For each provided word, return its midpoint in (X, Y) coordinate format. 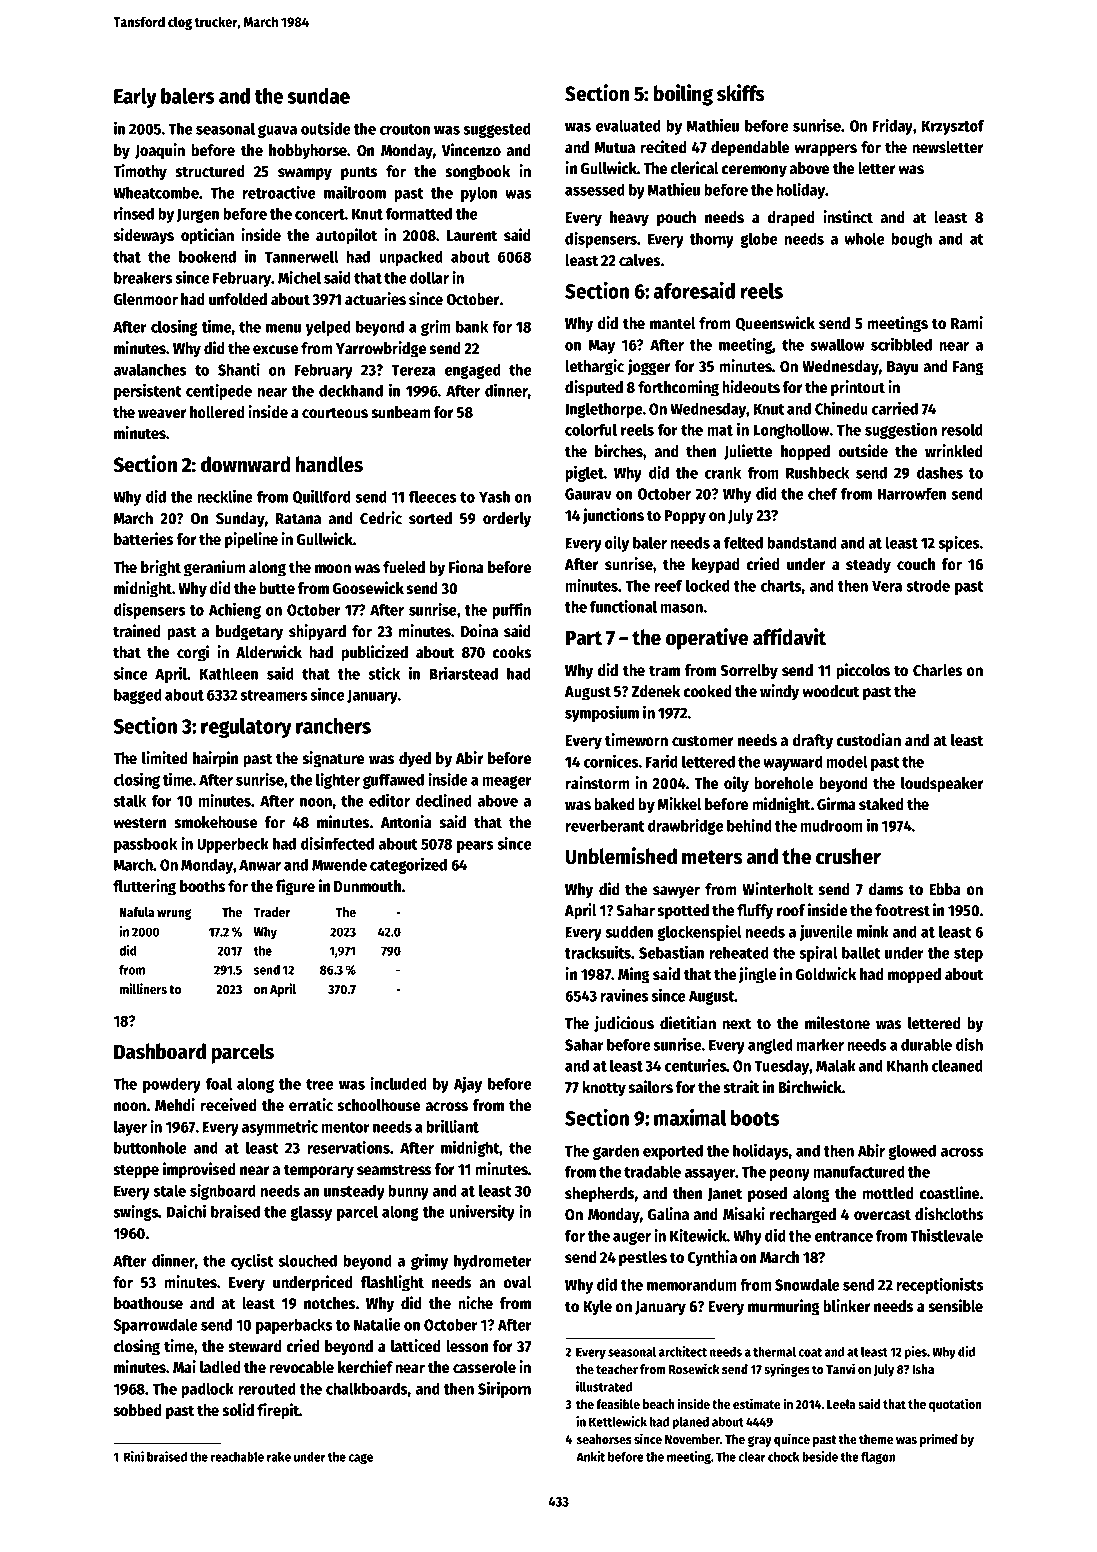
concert (320, 214)
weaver (162, 414)
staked (881, 804)
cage (360, 1459)
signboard (223, 1192)
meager (507, 782)
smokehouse (216, 822)
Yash (494, 496)
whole (864, 238)
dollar (429, 277)
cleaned (957, 1065)
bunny (408, 1192)
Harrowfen (912, 493)
